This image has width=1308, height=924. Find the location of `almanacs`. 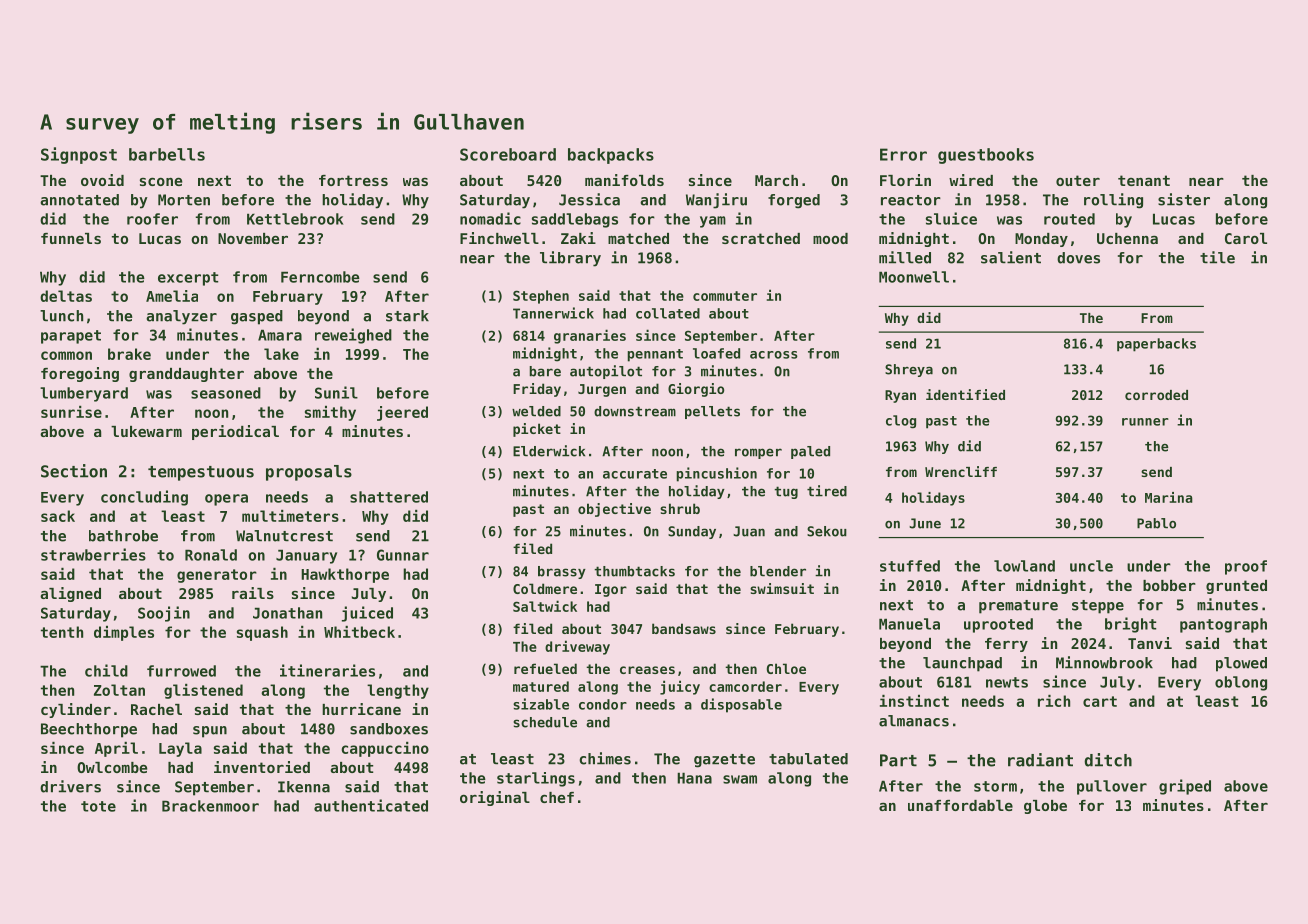

almanacs is located at coordinates (914, 721).
